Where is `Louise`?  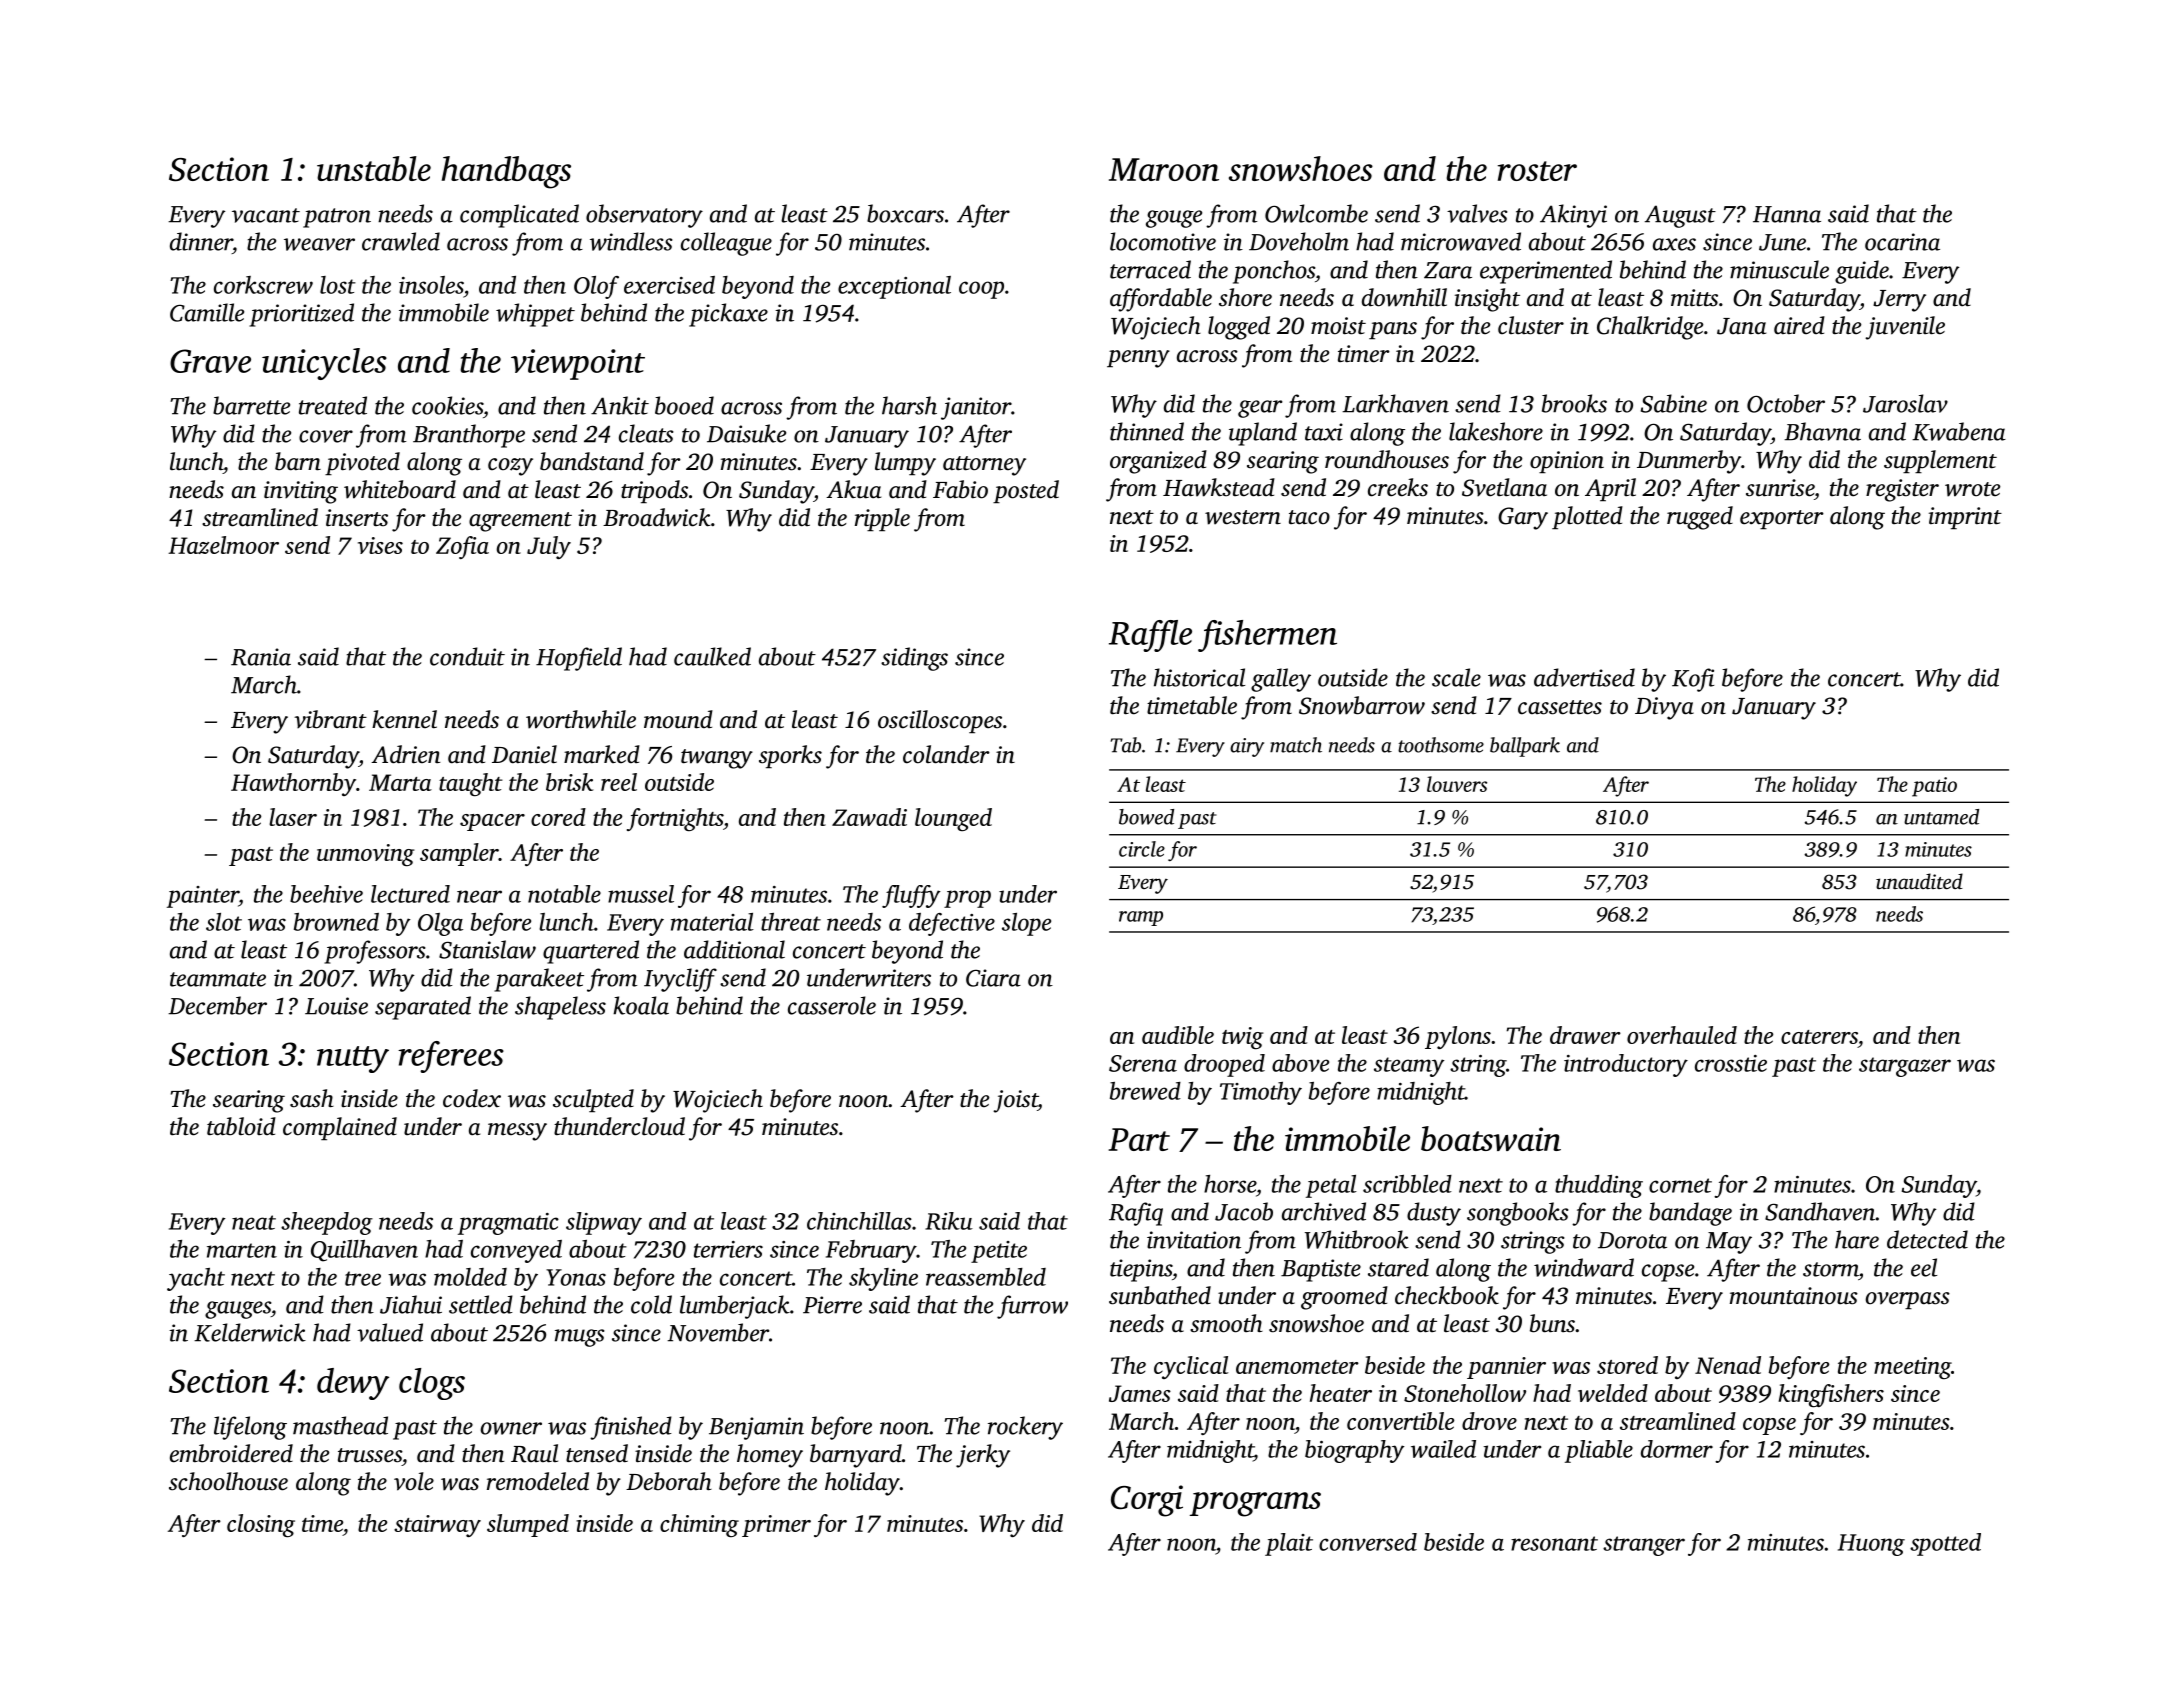
Louise is located at coordinates (336, 1006).
